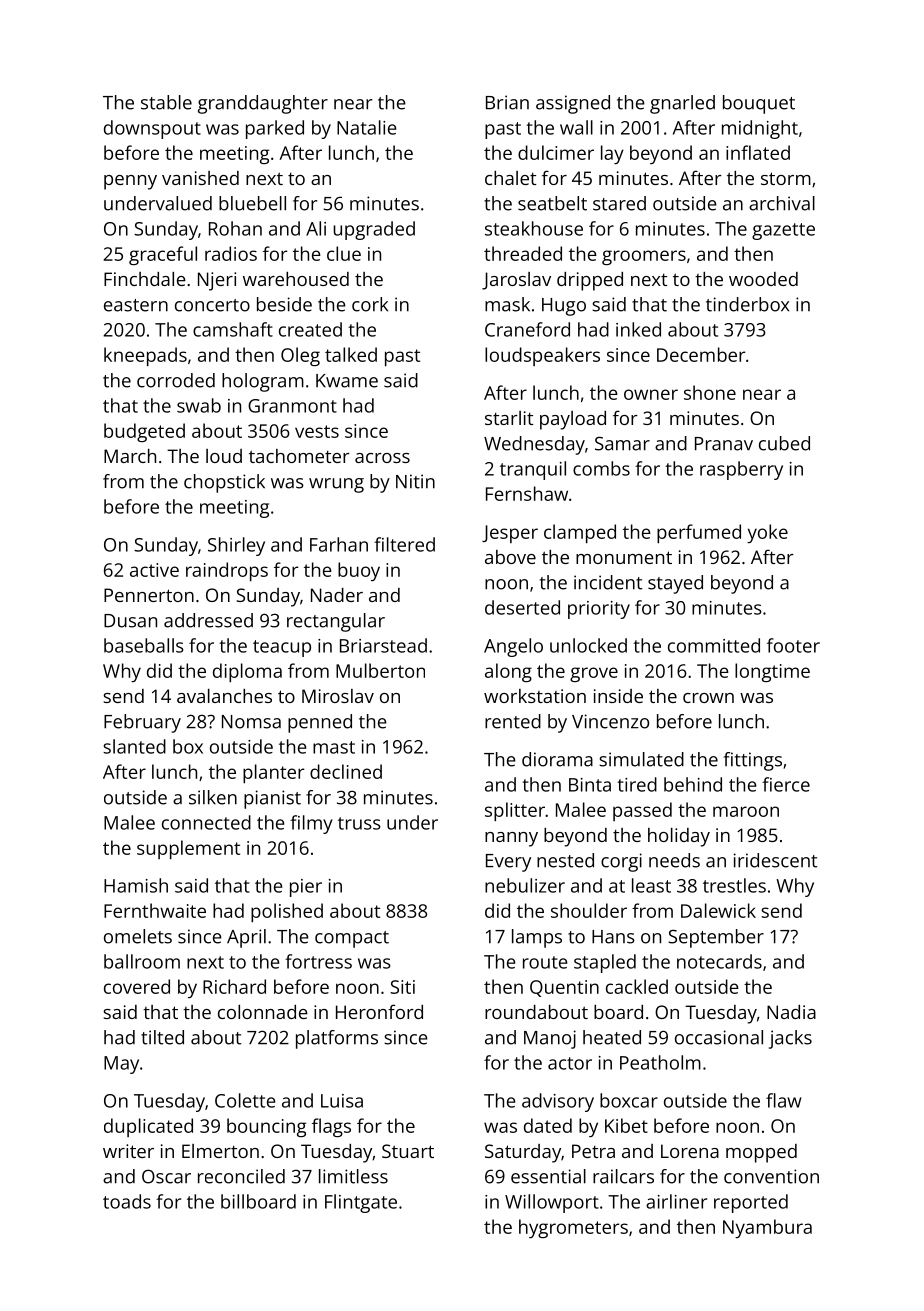 The height and width of the screenshot is (1311, 924). Describe the element at coordinates (552, 1203) in the screenshot. I see `Willowport` at that location.
